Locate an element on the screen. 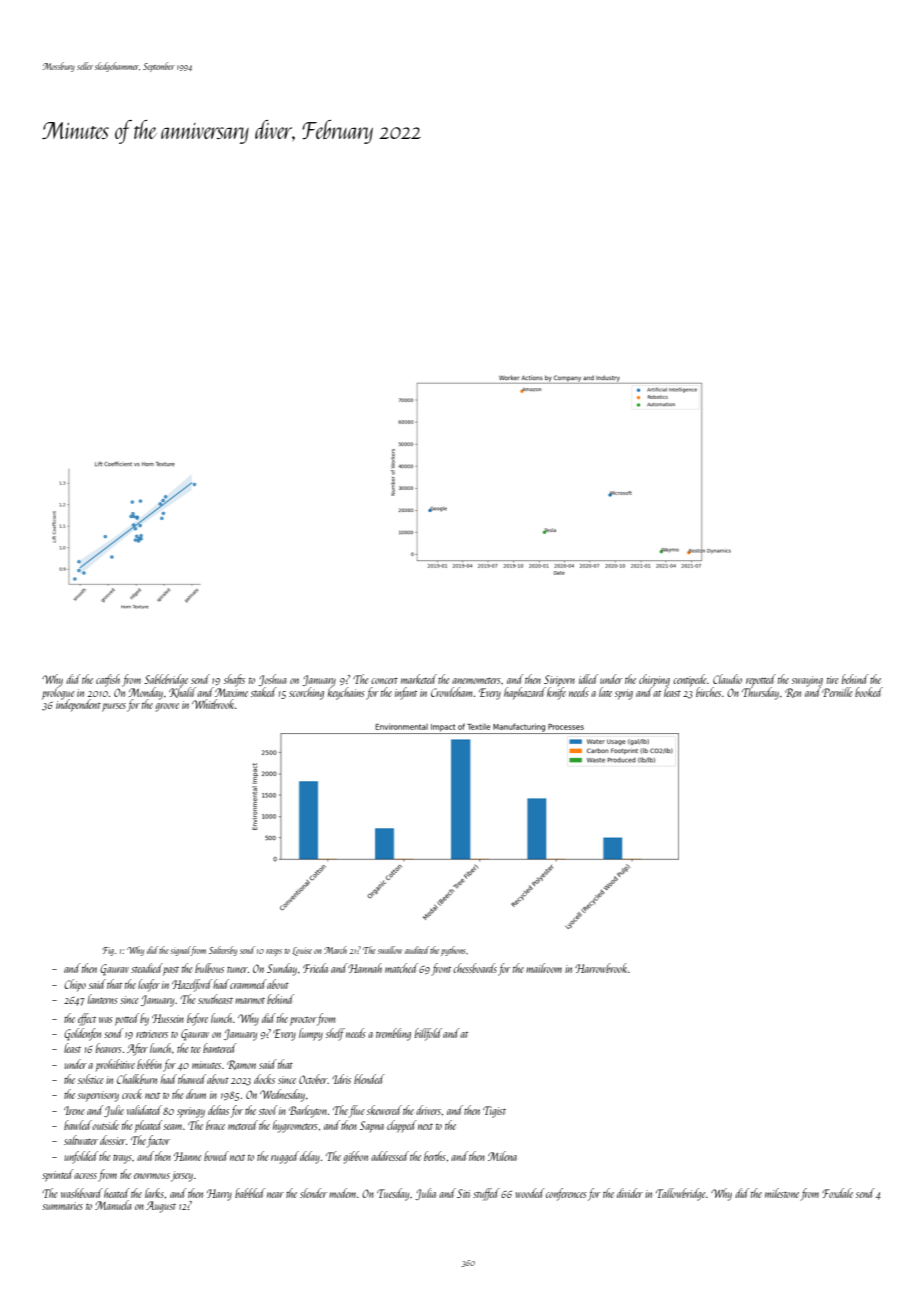 This screenshot has height=1308, width=924. summaries is located at coordinates (62, 1206).
